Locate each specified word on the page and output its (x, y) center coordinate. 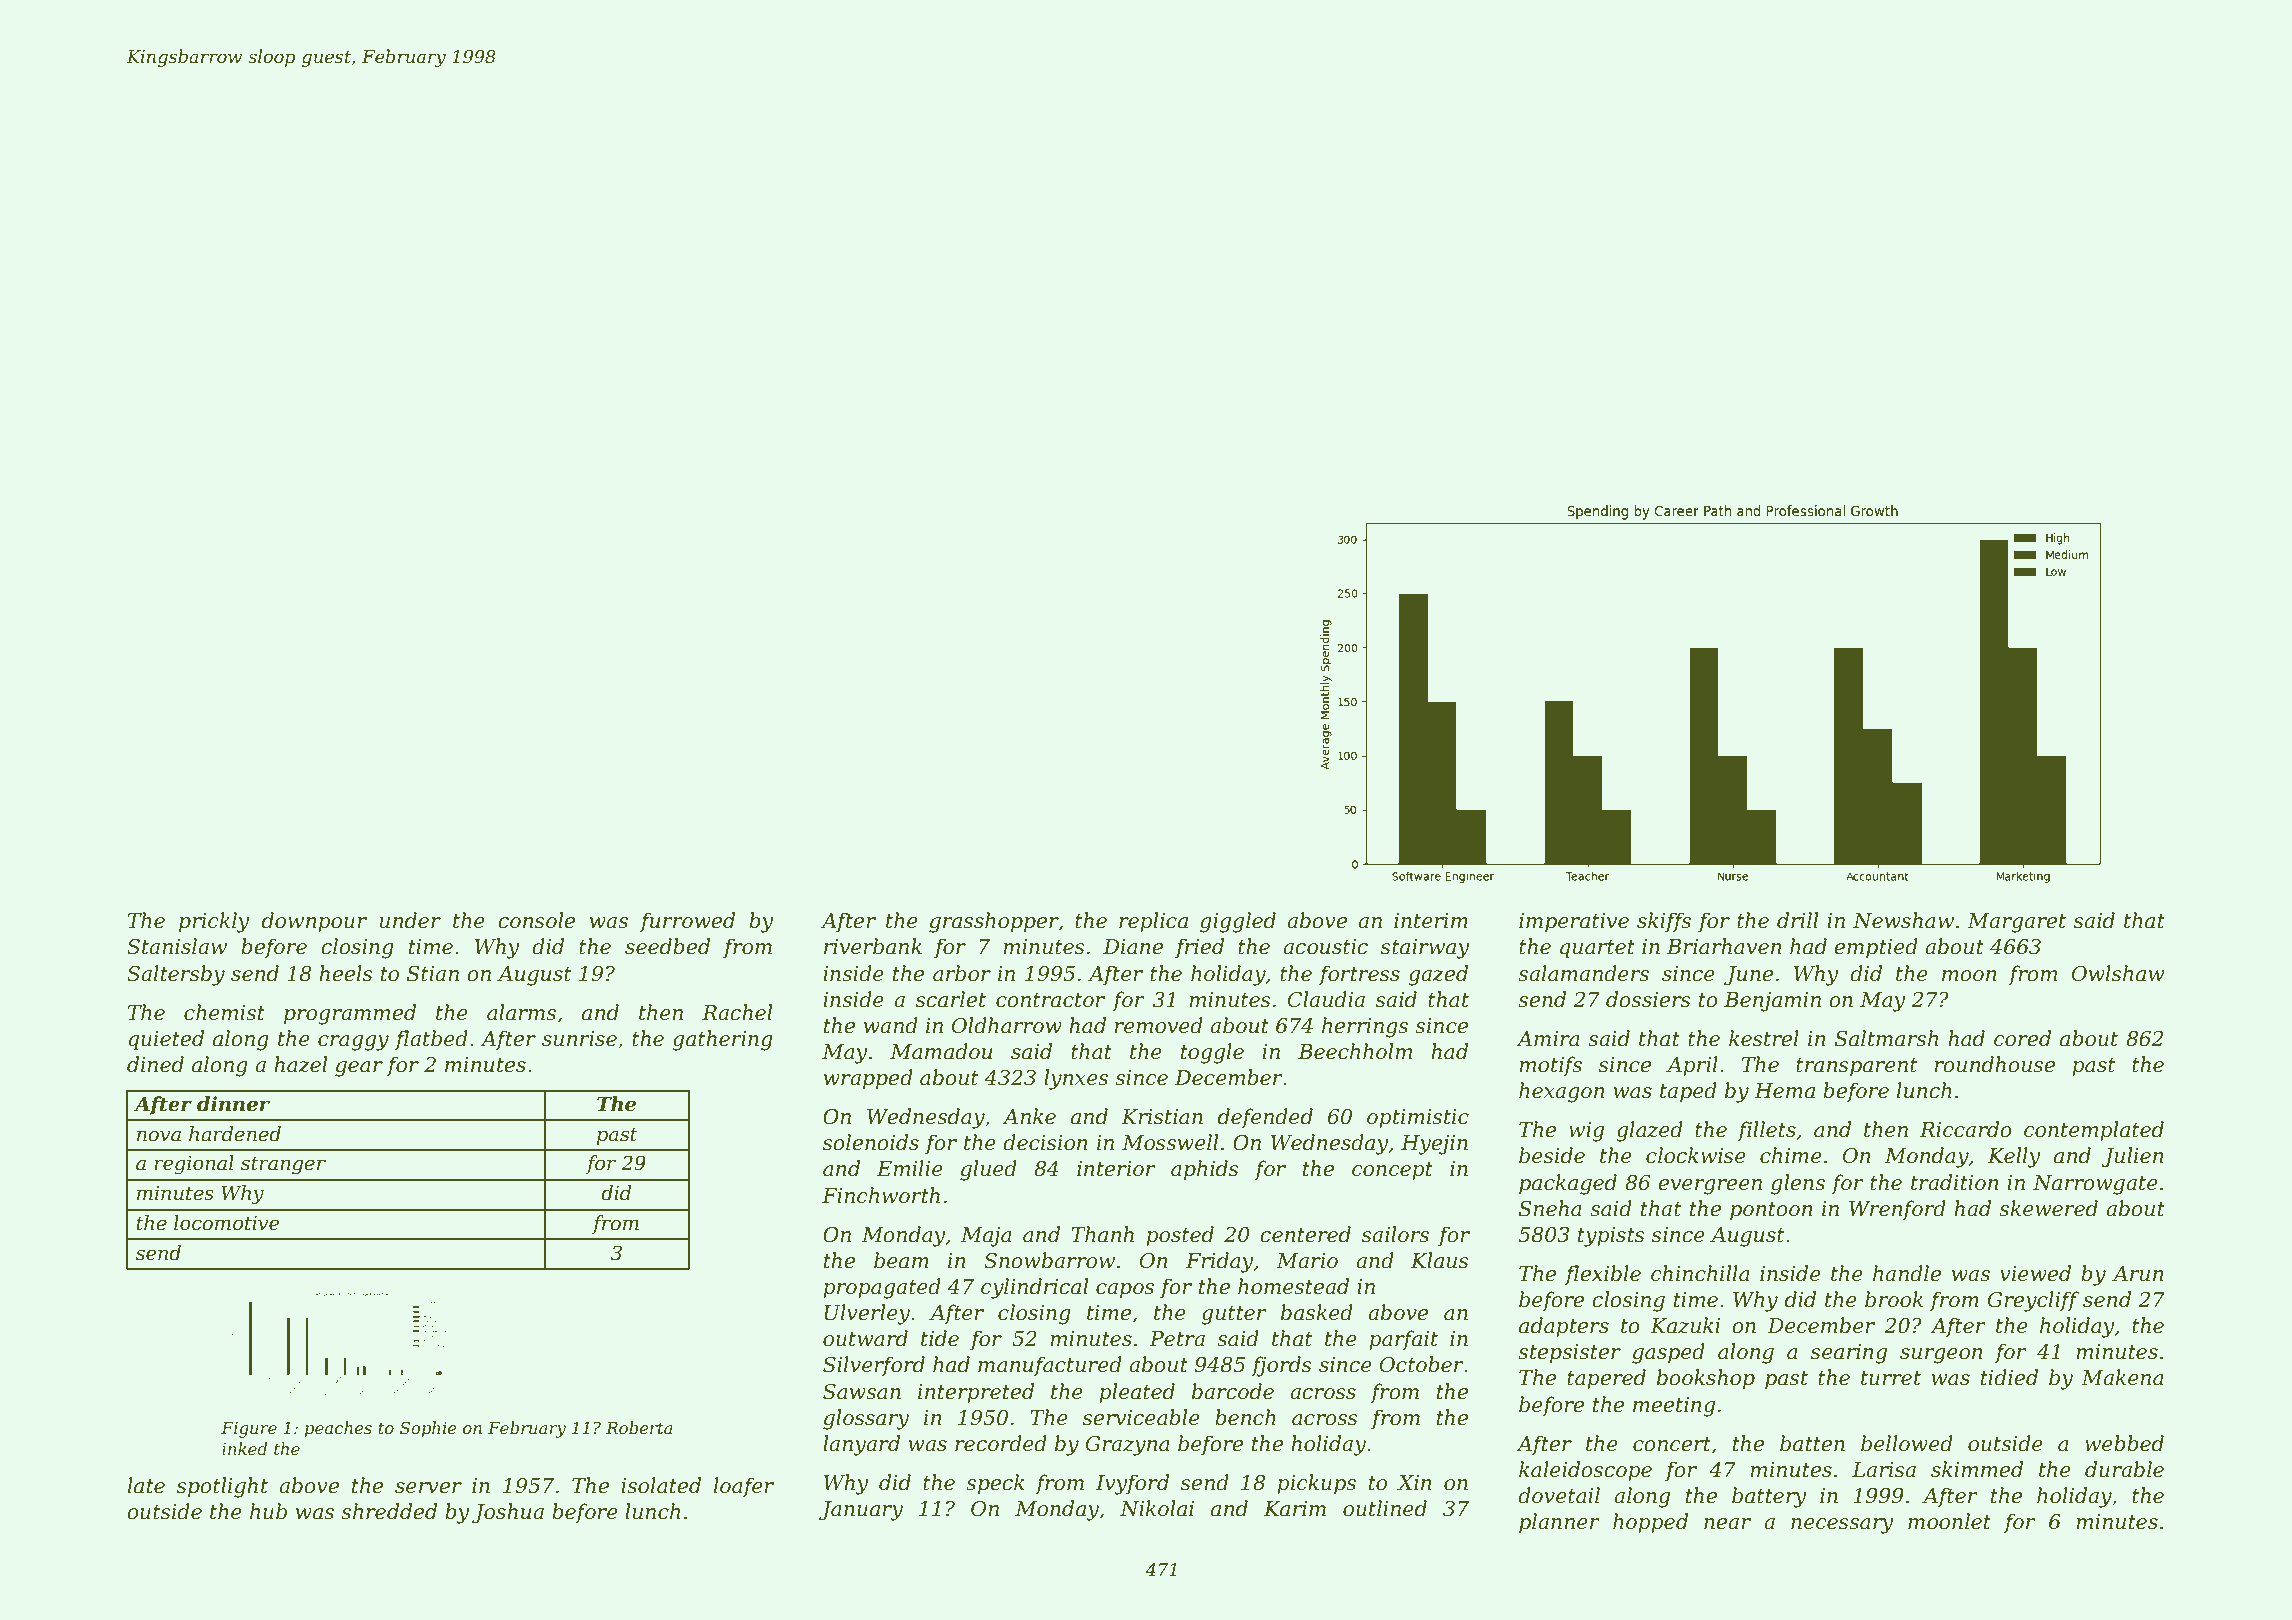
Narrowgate (2095, 1185)
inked (244, 1448)
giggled (1238, 922)
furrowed (687, 922)
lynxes (1076, 1079)
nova (159, 1136)
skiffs (1664, 922)
